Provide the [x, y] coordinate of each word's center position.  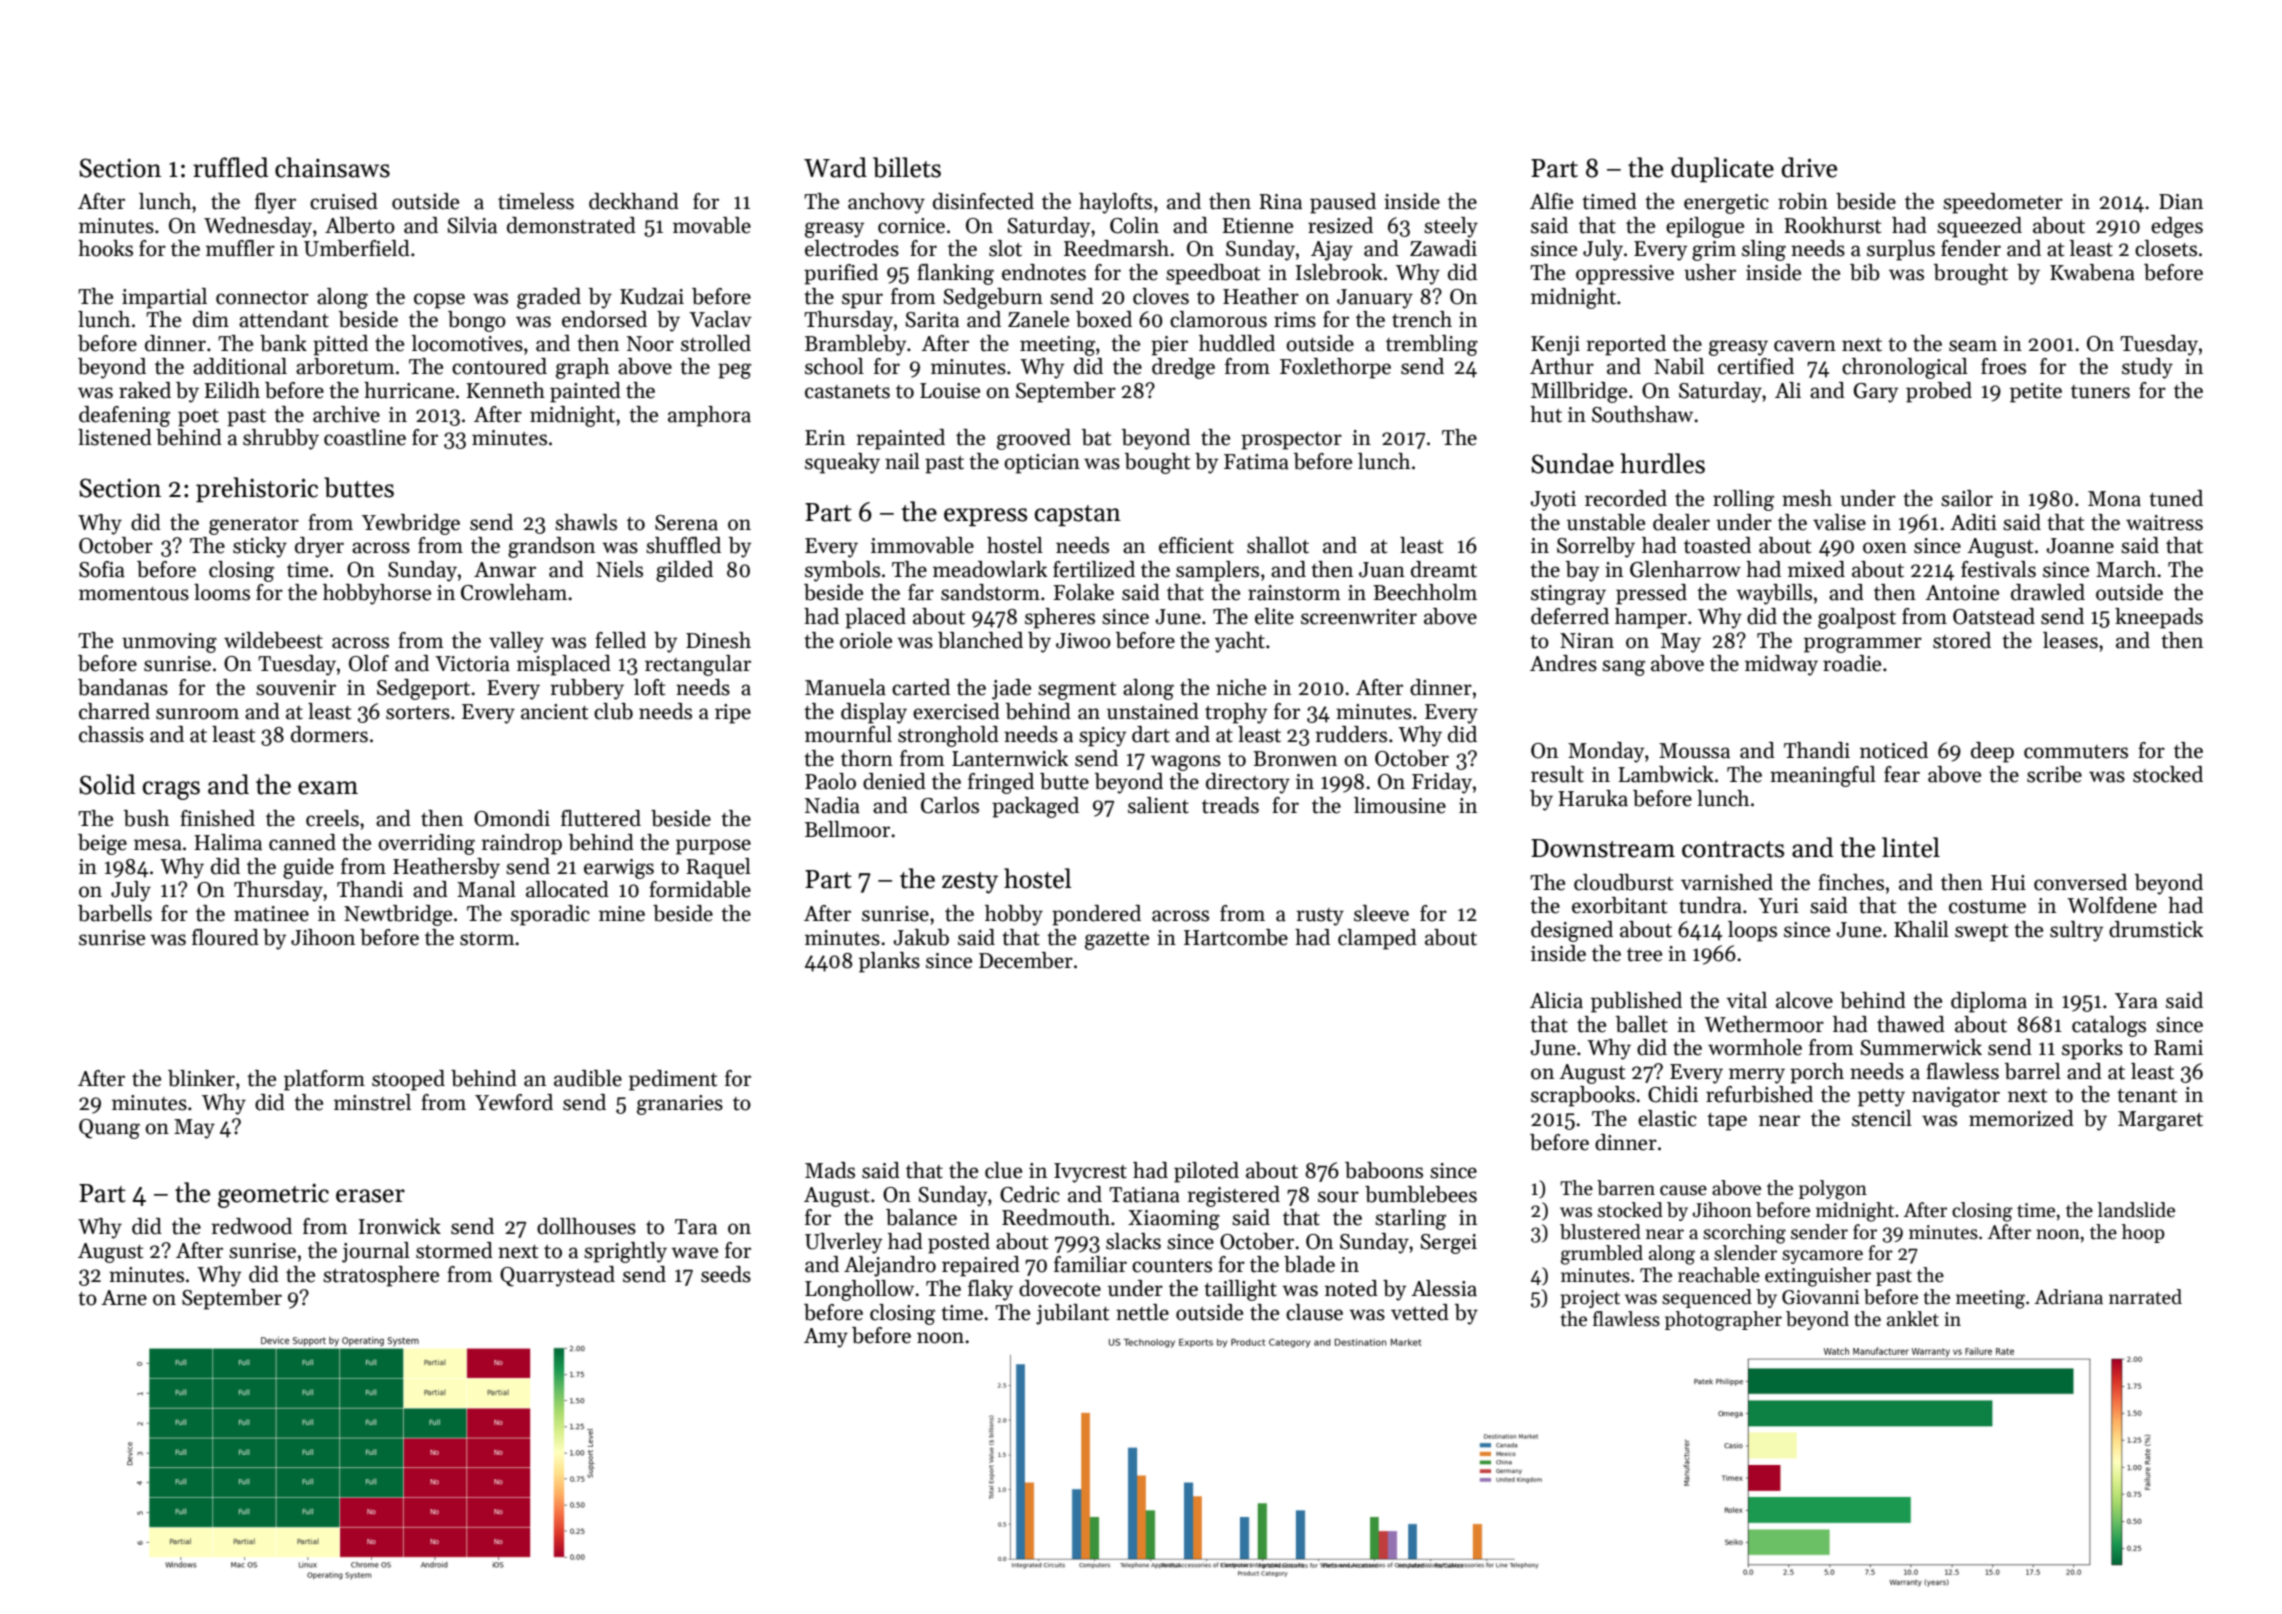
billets [907, 167]
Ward [835, 167]
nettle [1142, 1312]
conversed [2080, 882]
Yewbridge [411, 524]
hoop [2143, 1233]
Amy [826, 1338]
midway [1781, 665]
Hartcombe [1236, 937]
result [1557, 774]
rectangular [698, 665]
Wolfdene [2112, 905]
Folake [1083, 592]
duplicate [1722, 169]
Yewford [514, 1102]
